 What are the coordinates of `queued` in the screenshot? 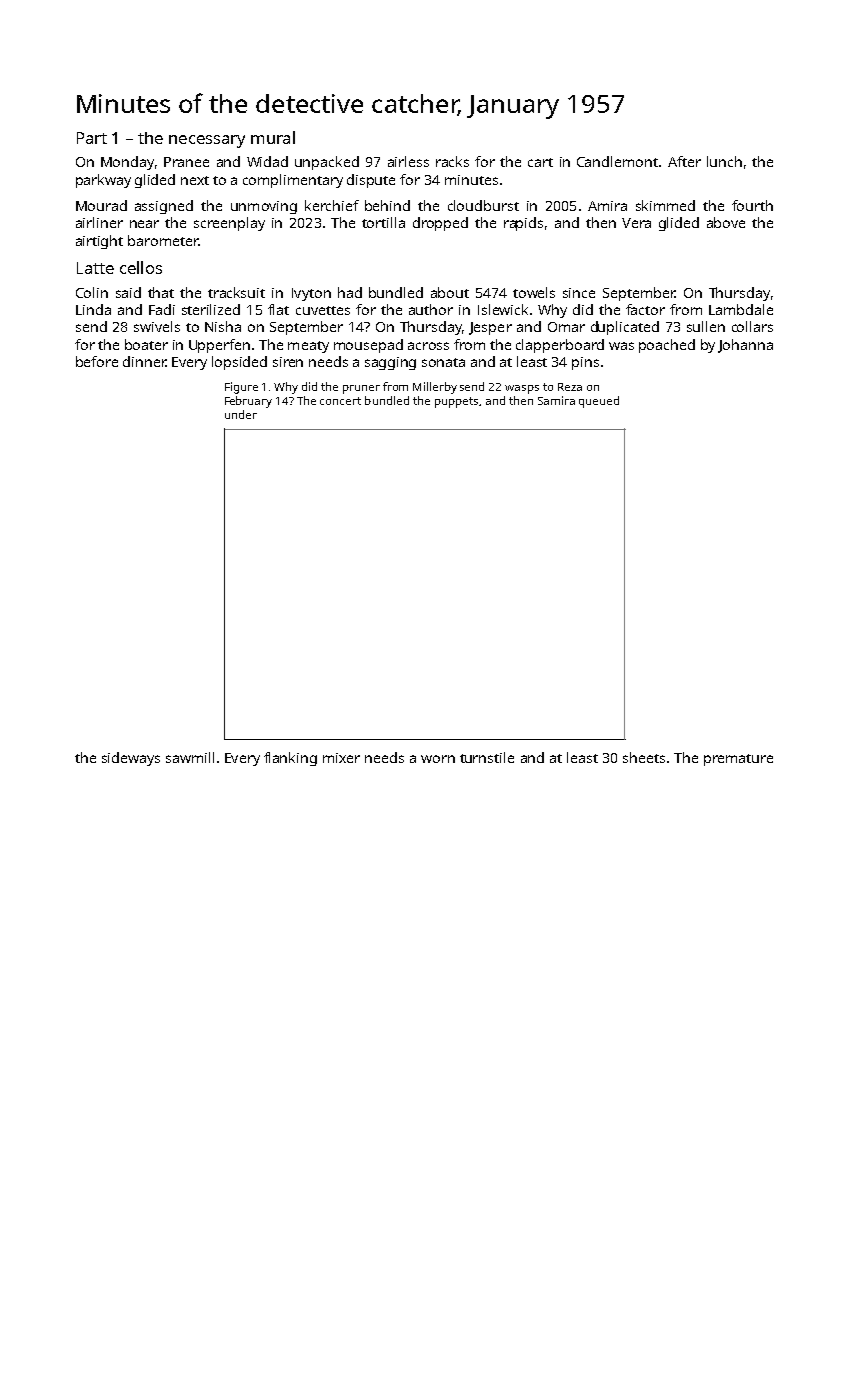 It's located at (599, 402).
